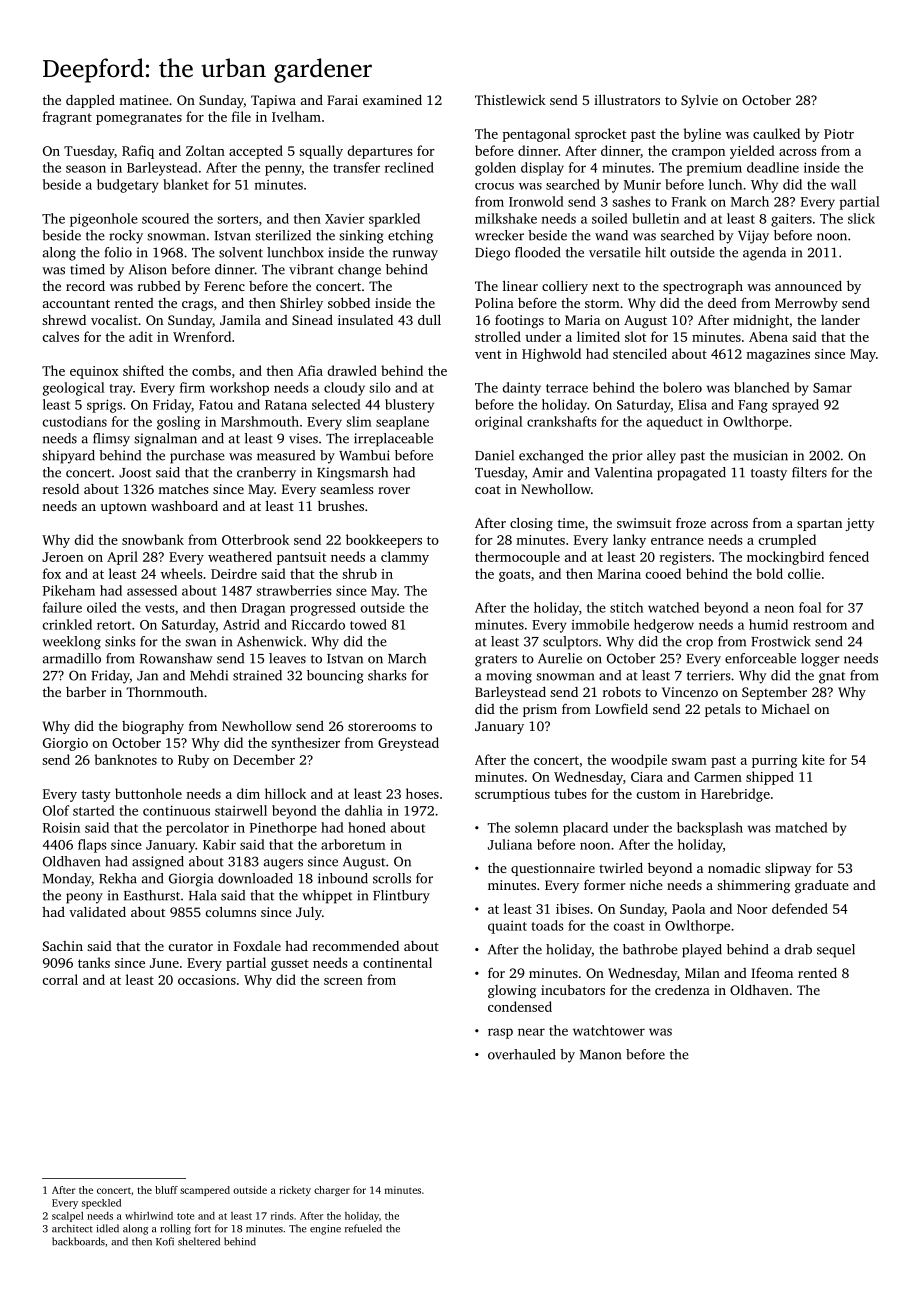 This document has width=924, height=1308. I want to click on Samar, so click(832, 388).
